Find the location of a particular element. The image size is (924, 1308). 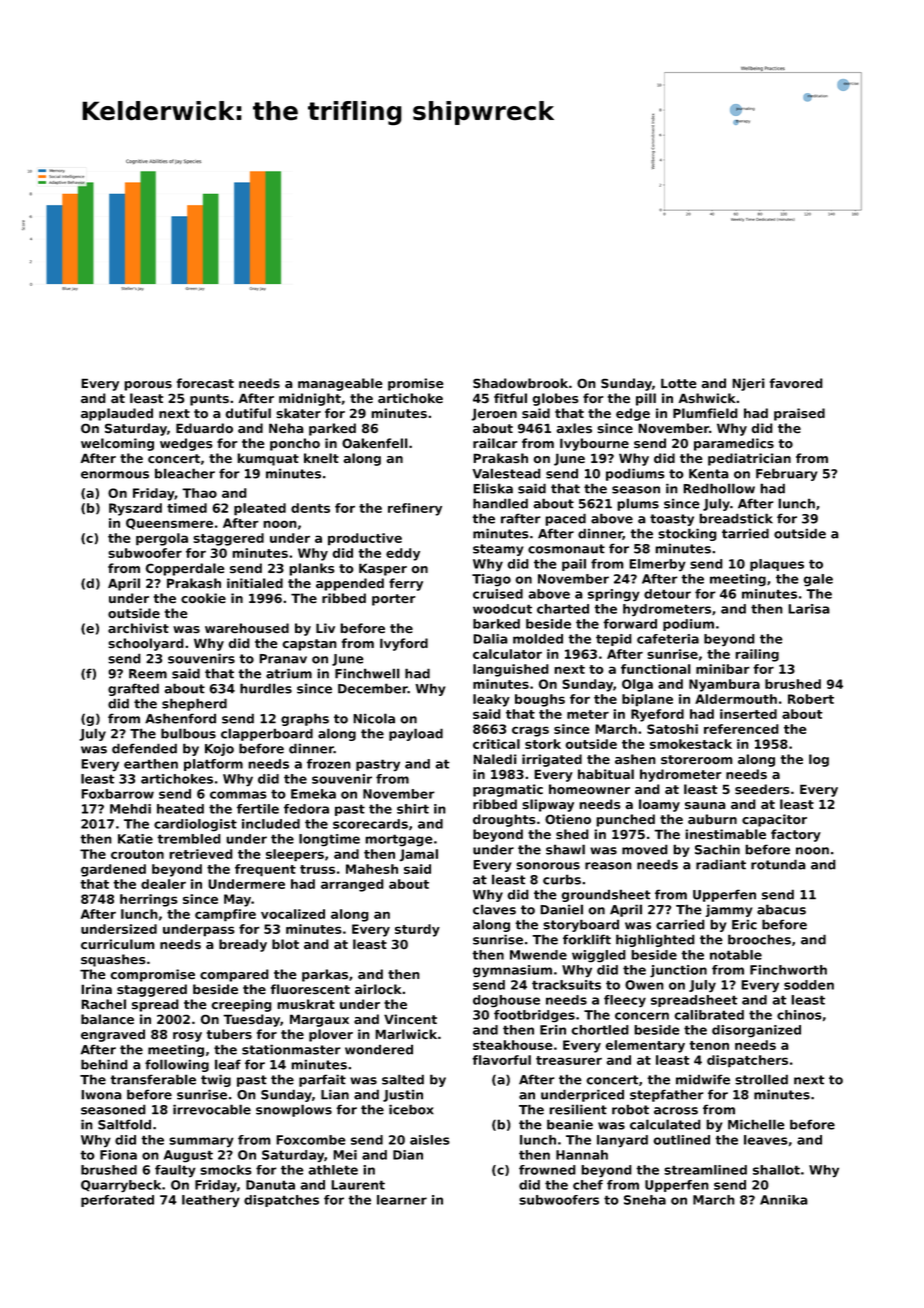

Larisa is located at coordinates (809, 609).
